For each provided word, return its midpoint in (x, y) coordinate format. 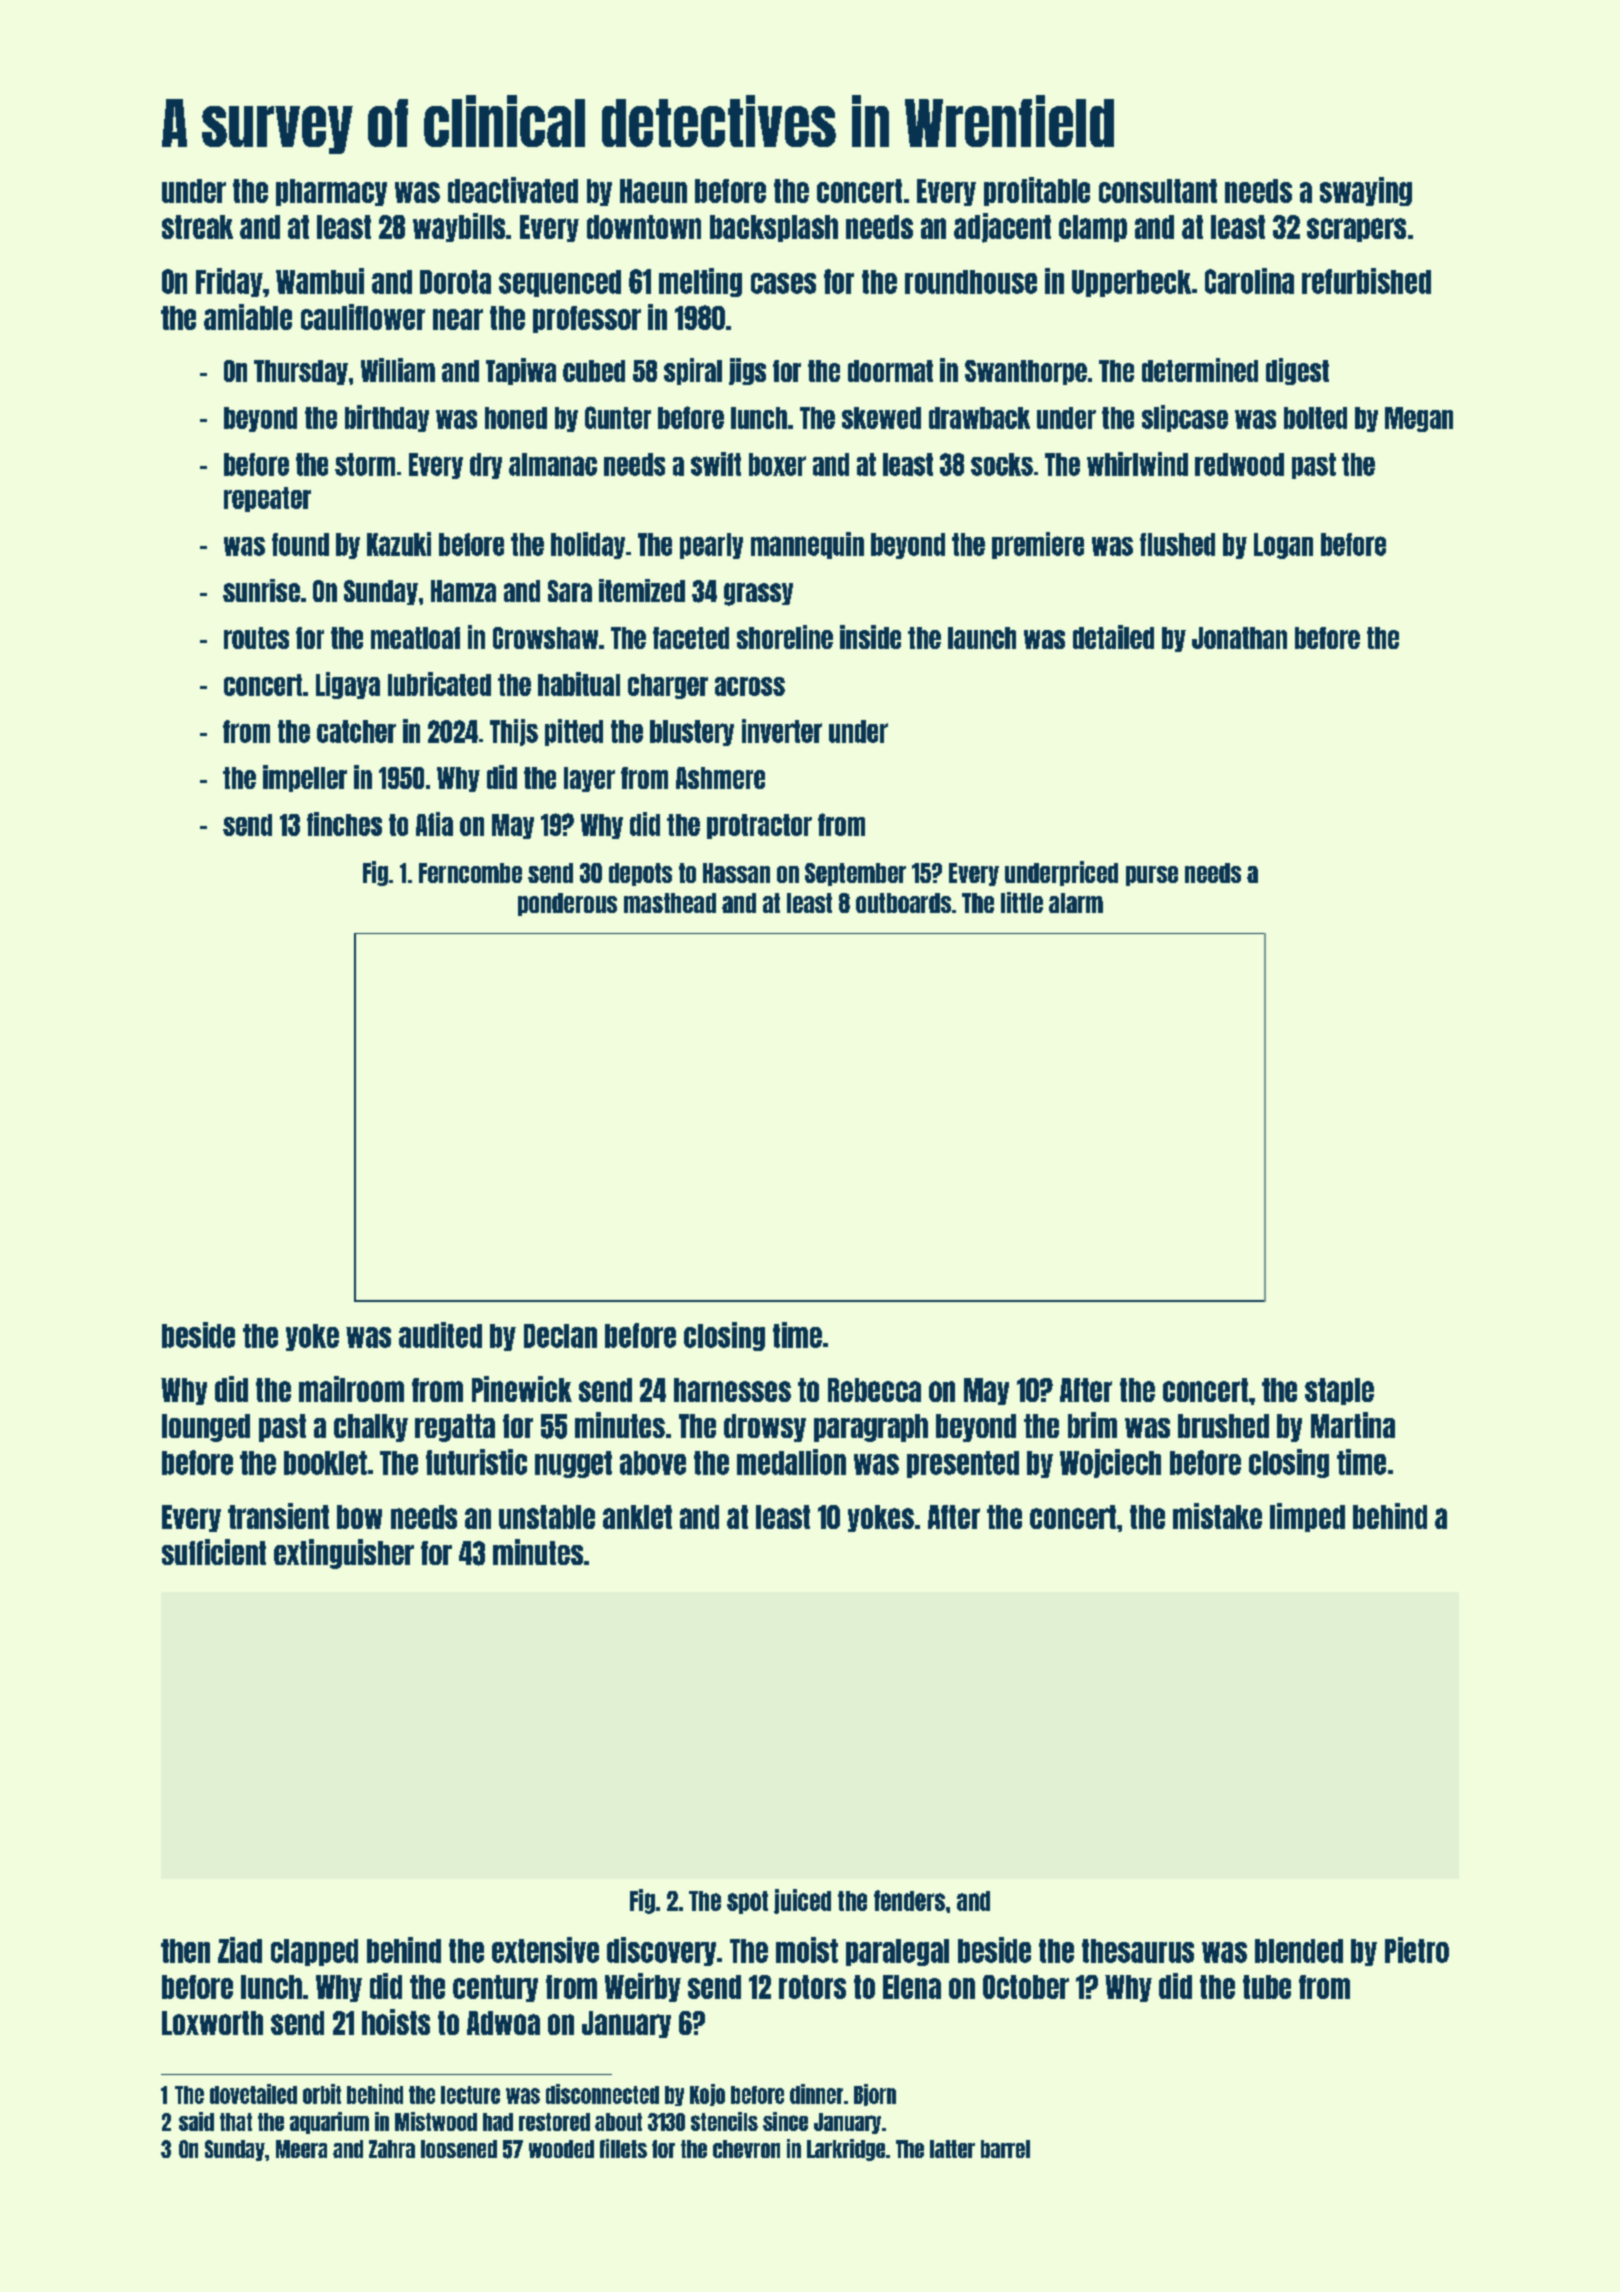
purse (1152, 876)
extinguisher (344, 1554)
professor (587, 319)
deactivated (513, 190)
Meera (301, 2149)
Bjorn (875, 2095)
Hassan (736, 873)
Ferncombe (470, 873)
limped (1307, 1517)
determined (1200, 370)
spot (747, 1902)
